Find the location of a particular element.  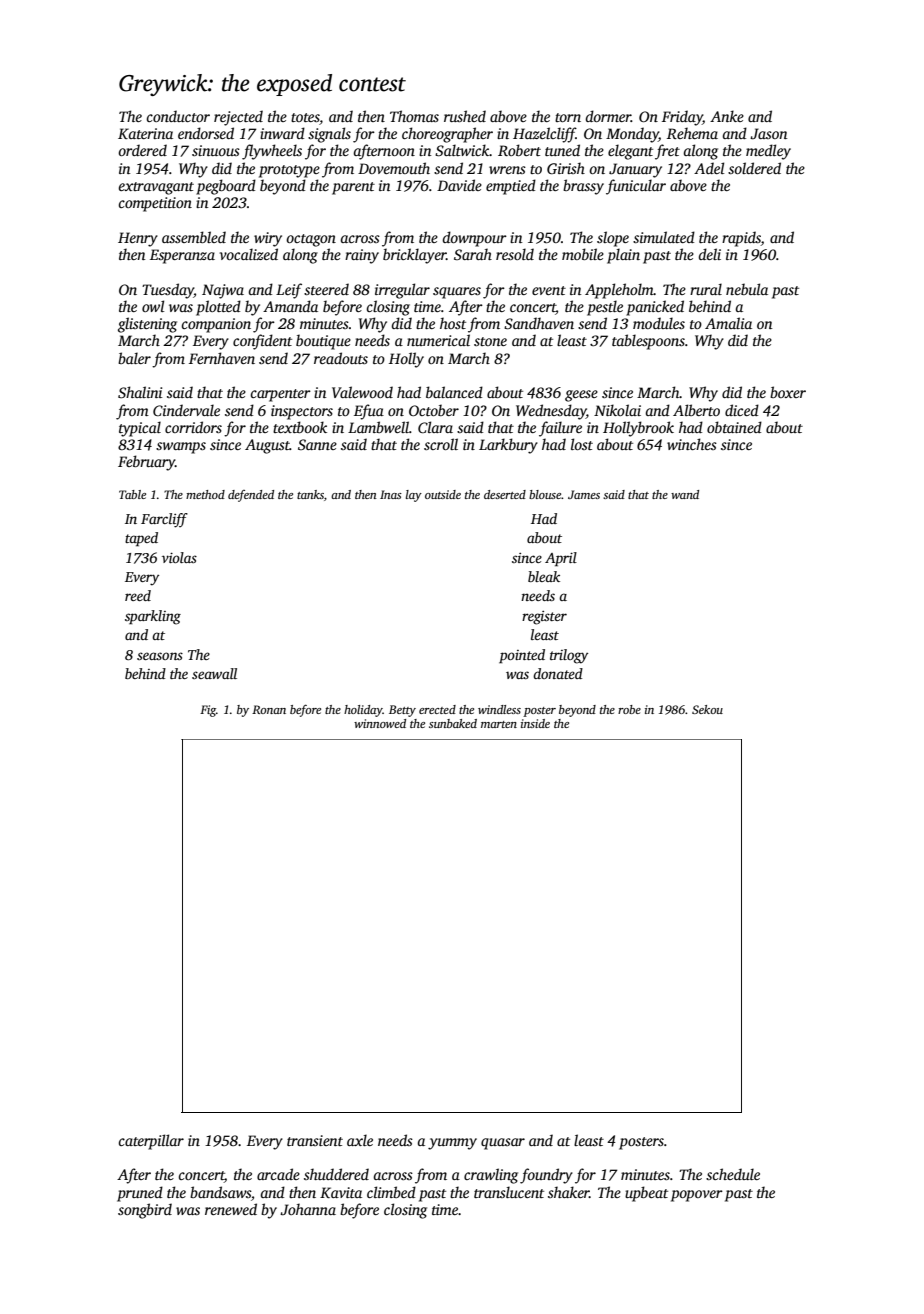

winnowed is located at coordinates (380, 723).
